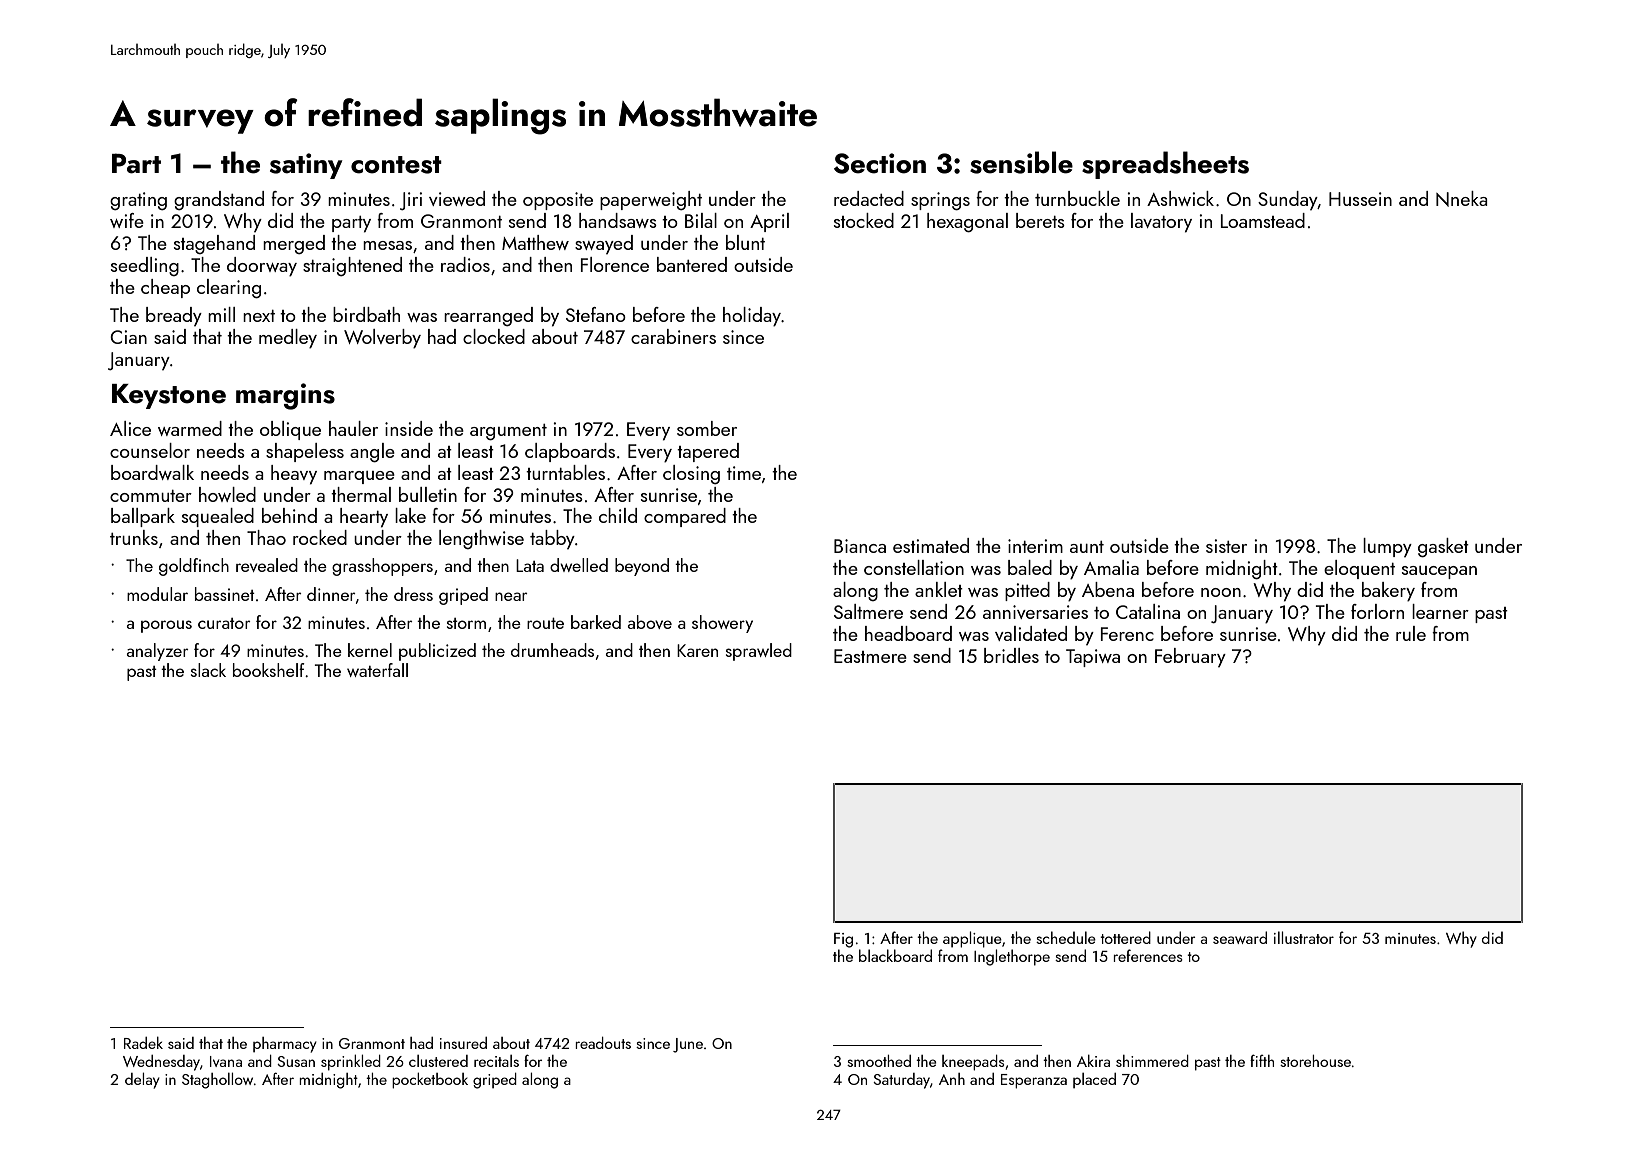 The height and width of the screenshot is (1155, 1633). What do you see at coordinates (128, 337) in the screenshot?
I see `Cian` at bounding box center [128, 337].
